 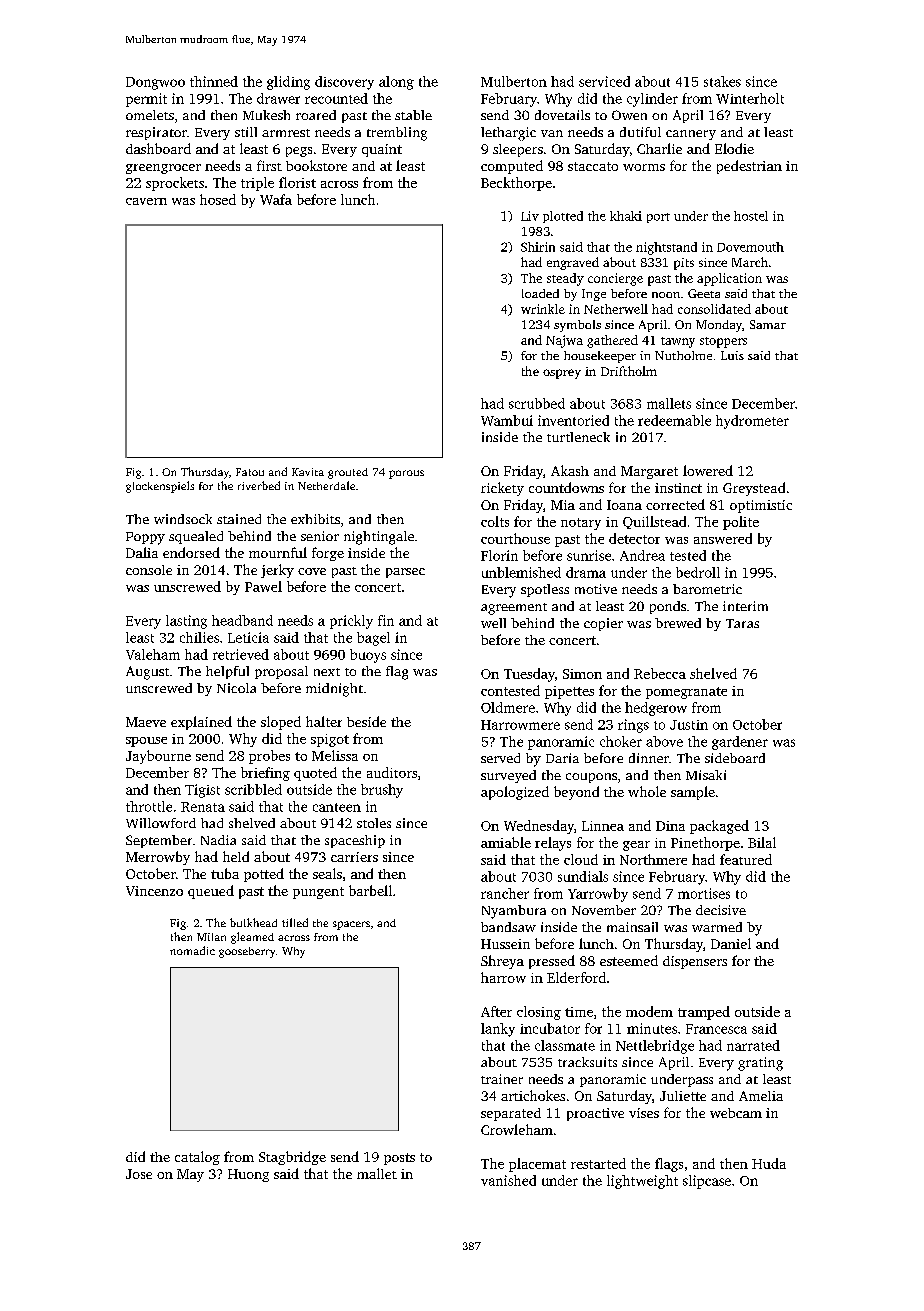 I want to click on detector, so click(x=634, y=538).
